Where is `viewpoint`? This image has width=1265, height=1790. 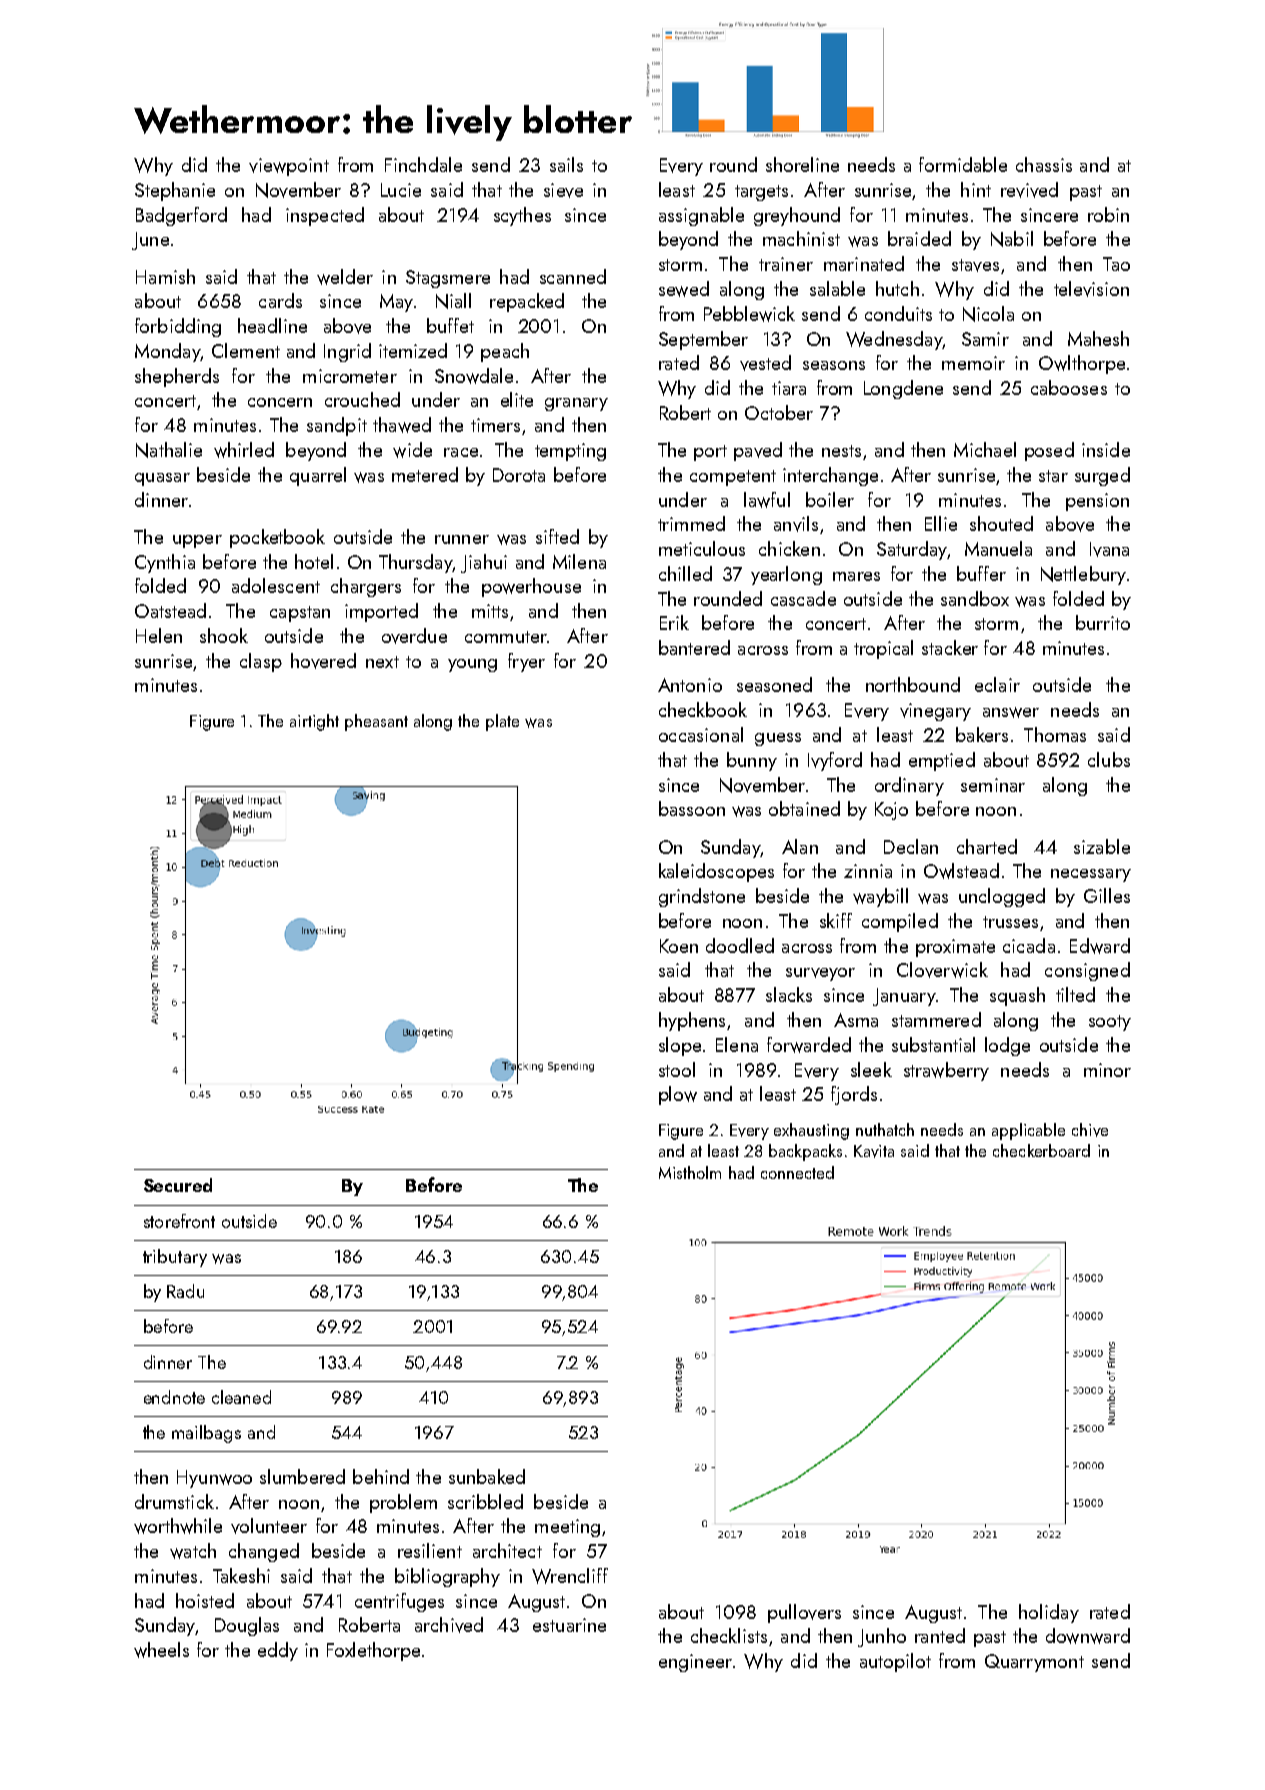 viewpoint is located at coordinates (289, 167).
